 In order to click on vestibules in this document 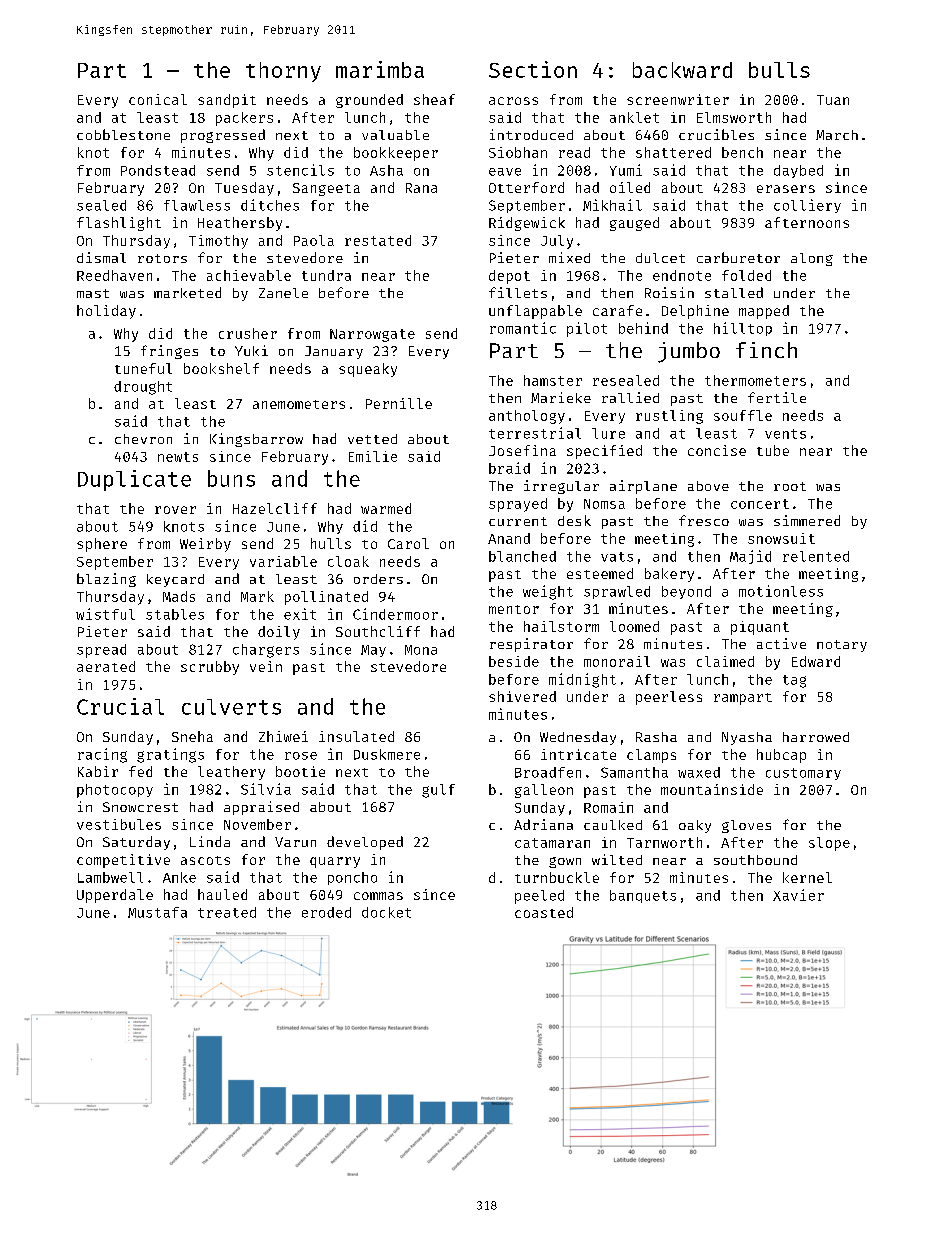, I will do `click(119, 824)`.
